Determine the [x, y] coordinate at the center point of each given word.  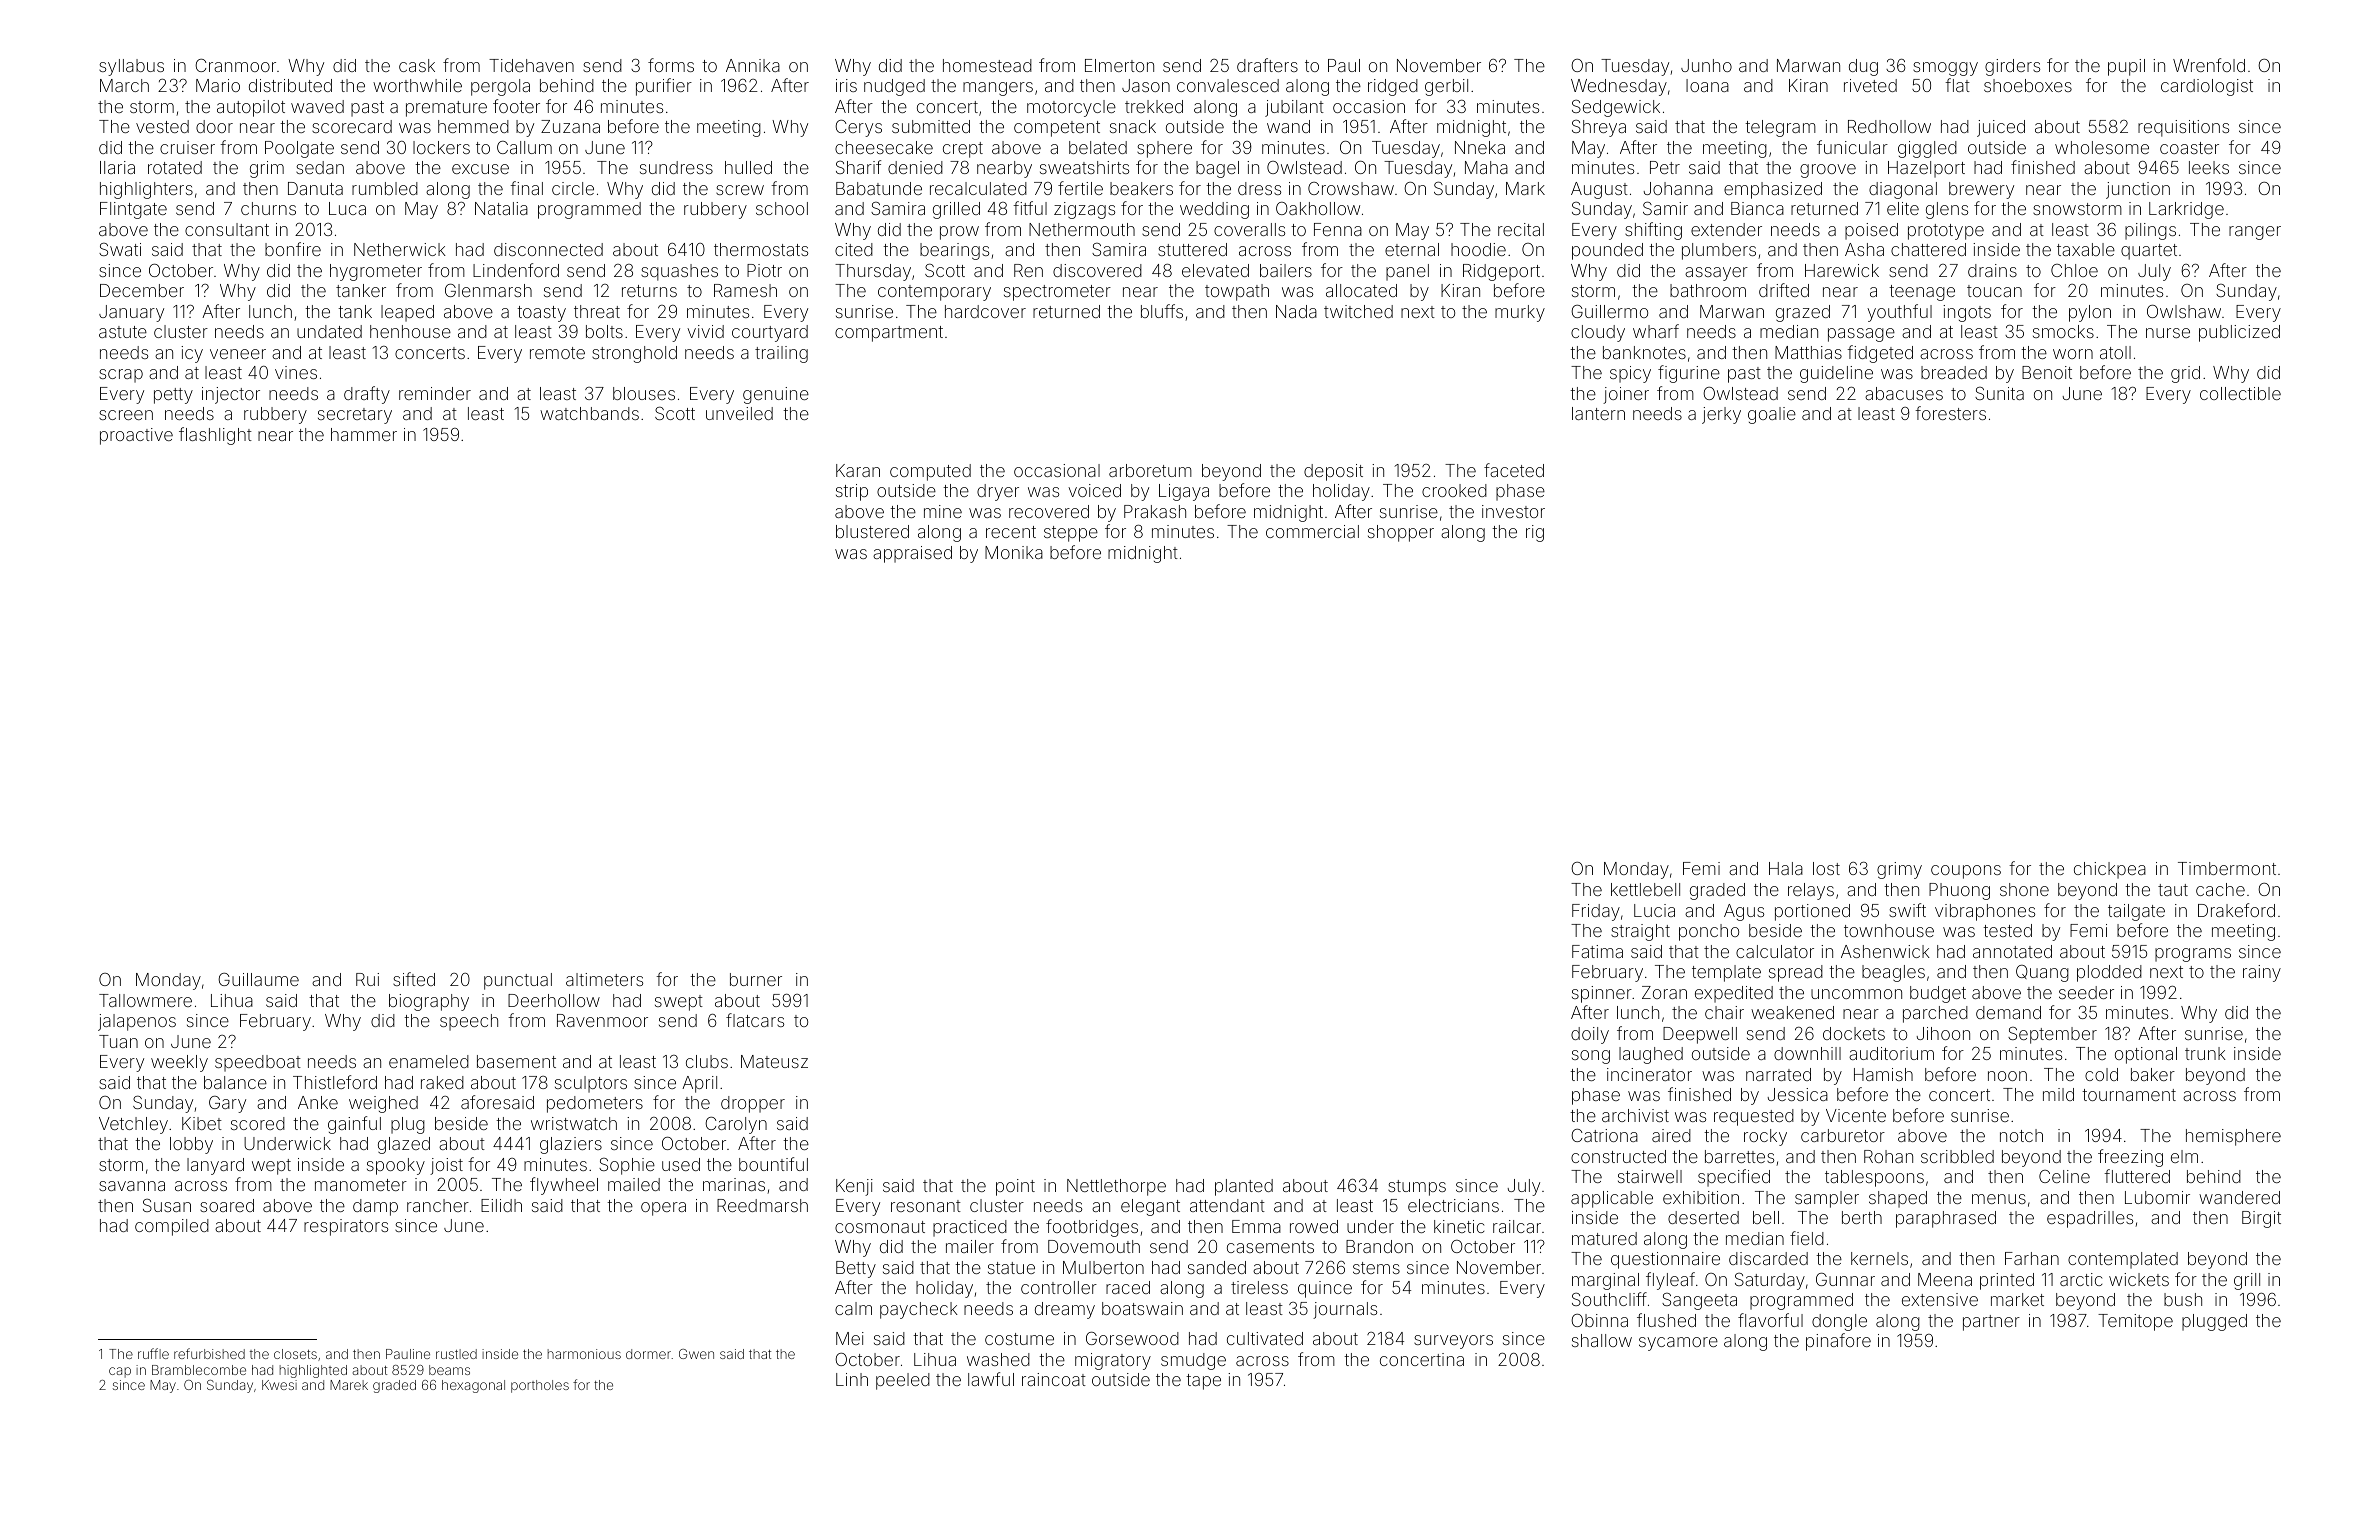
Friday [1596, 912]
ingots [1967, 313]
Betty [856, 1269]
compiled [172, 1227]
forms [671, 65]
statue [1011, 1268]
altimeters [604, 979]
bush [2183, 1299]
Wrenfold [2209, 65]
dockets [1854, 1033]
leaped [407, 313]
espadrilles [2090, 1219]
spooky [396, 1166]
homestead [987, 65]
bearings [954, 251]
